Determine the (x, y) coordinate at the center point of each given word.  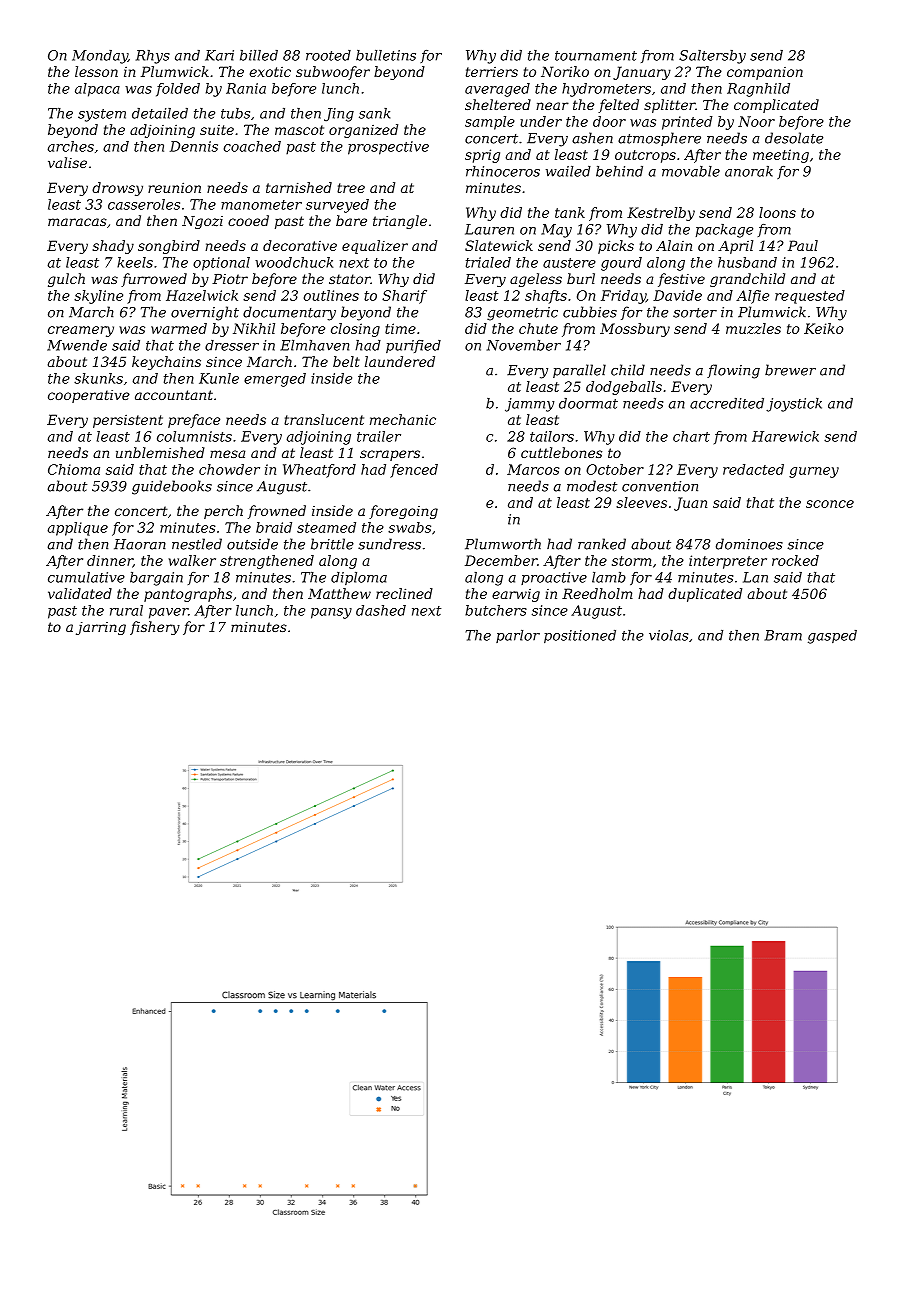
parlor (518, 636)
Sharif (404, 297)
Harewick (785, 436)
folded (178, 90)
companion (765, 73)
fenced (414, 471)
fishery (155, 628)
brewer (790, 370)
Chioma (74, 469)
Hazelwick (202, 295)
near (552, 106)
